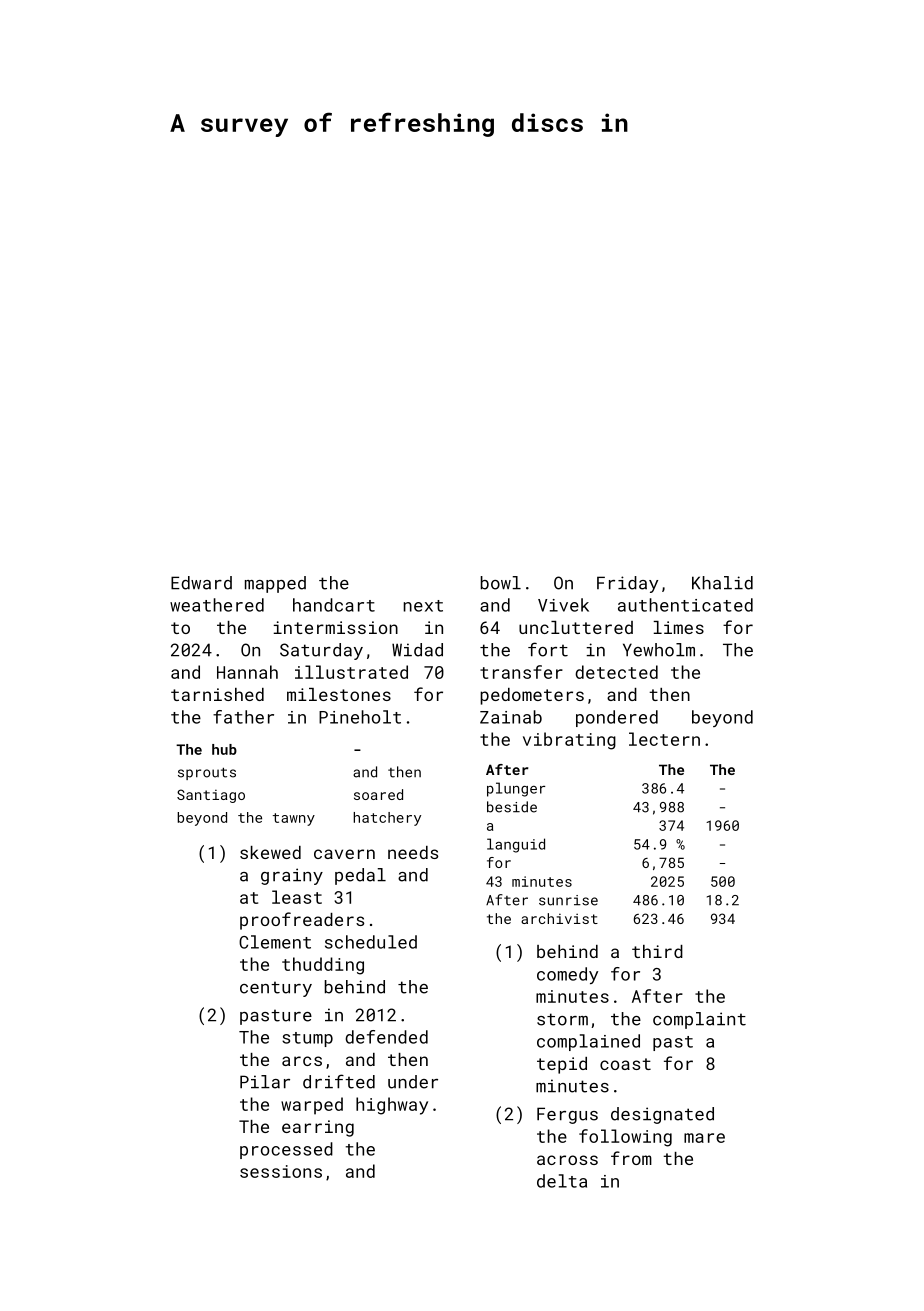 Image resolution: width=924 pixels, height=1311 pixels. Describe the element at coordinates (378, 794) in the screenshot. I see `soared` at that location.
